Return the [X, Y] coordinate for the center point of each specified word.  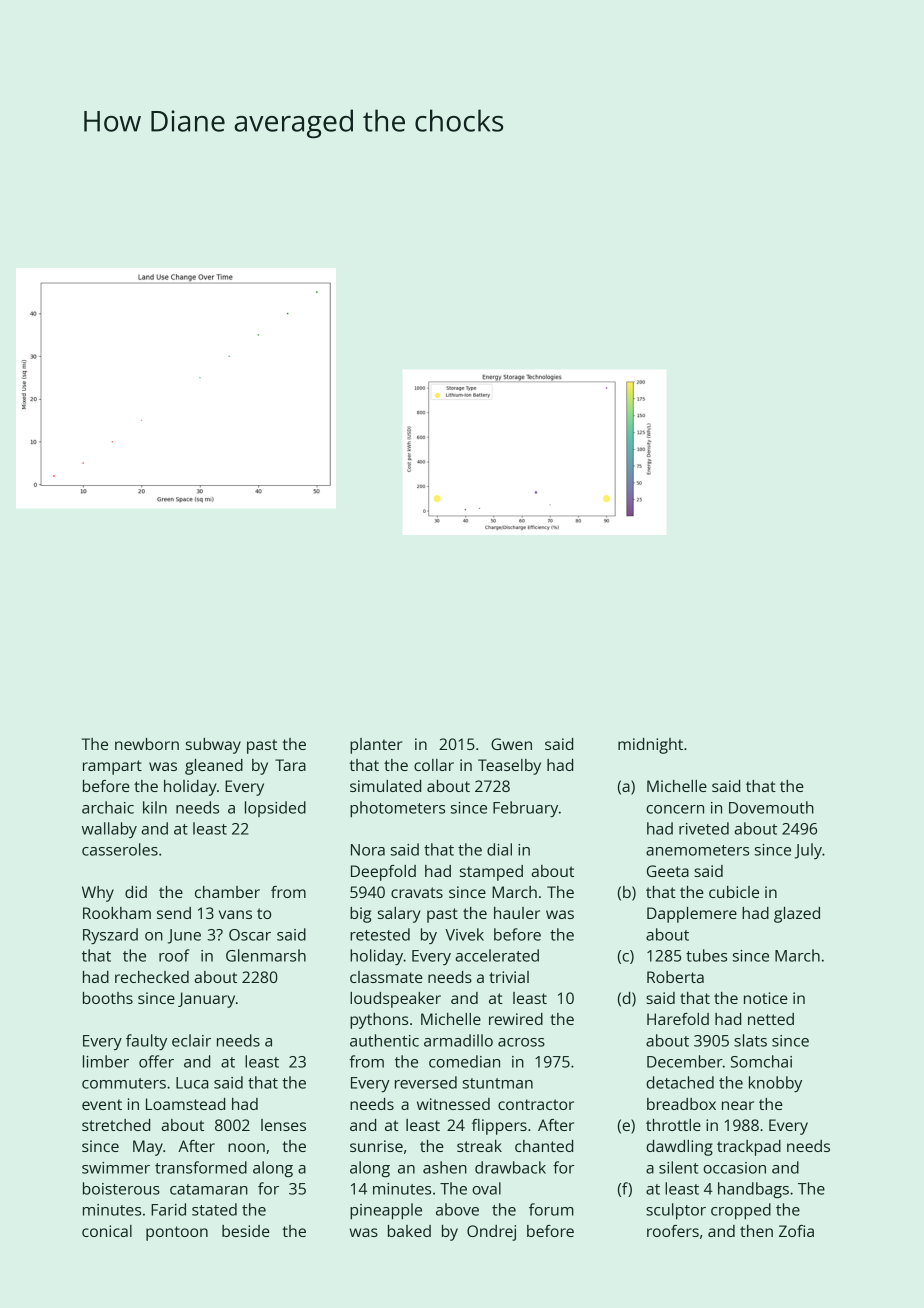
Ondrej [491, 1233]
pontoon [177, 1233]
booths [108, 998]
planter [376, 746]
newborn [147, 744]
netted [771, 1019]
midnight [650, 746]
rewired [516, 1019]
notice [766, 998]
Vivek [464, 934]
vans [235, 914]
